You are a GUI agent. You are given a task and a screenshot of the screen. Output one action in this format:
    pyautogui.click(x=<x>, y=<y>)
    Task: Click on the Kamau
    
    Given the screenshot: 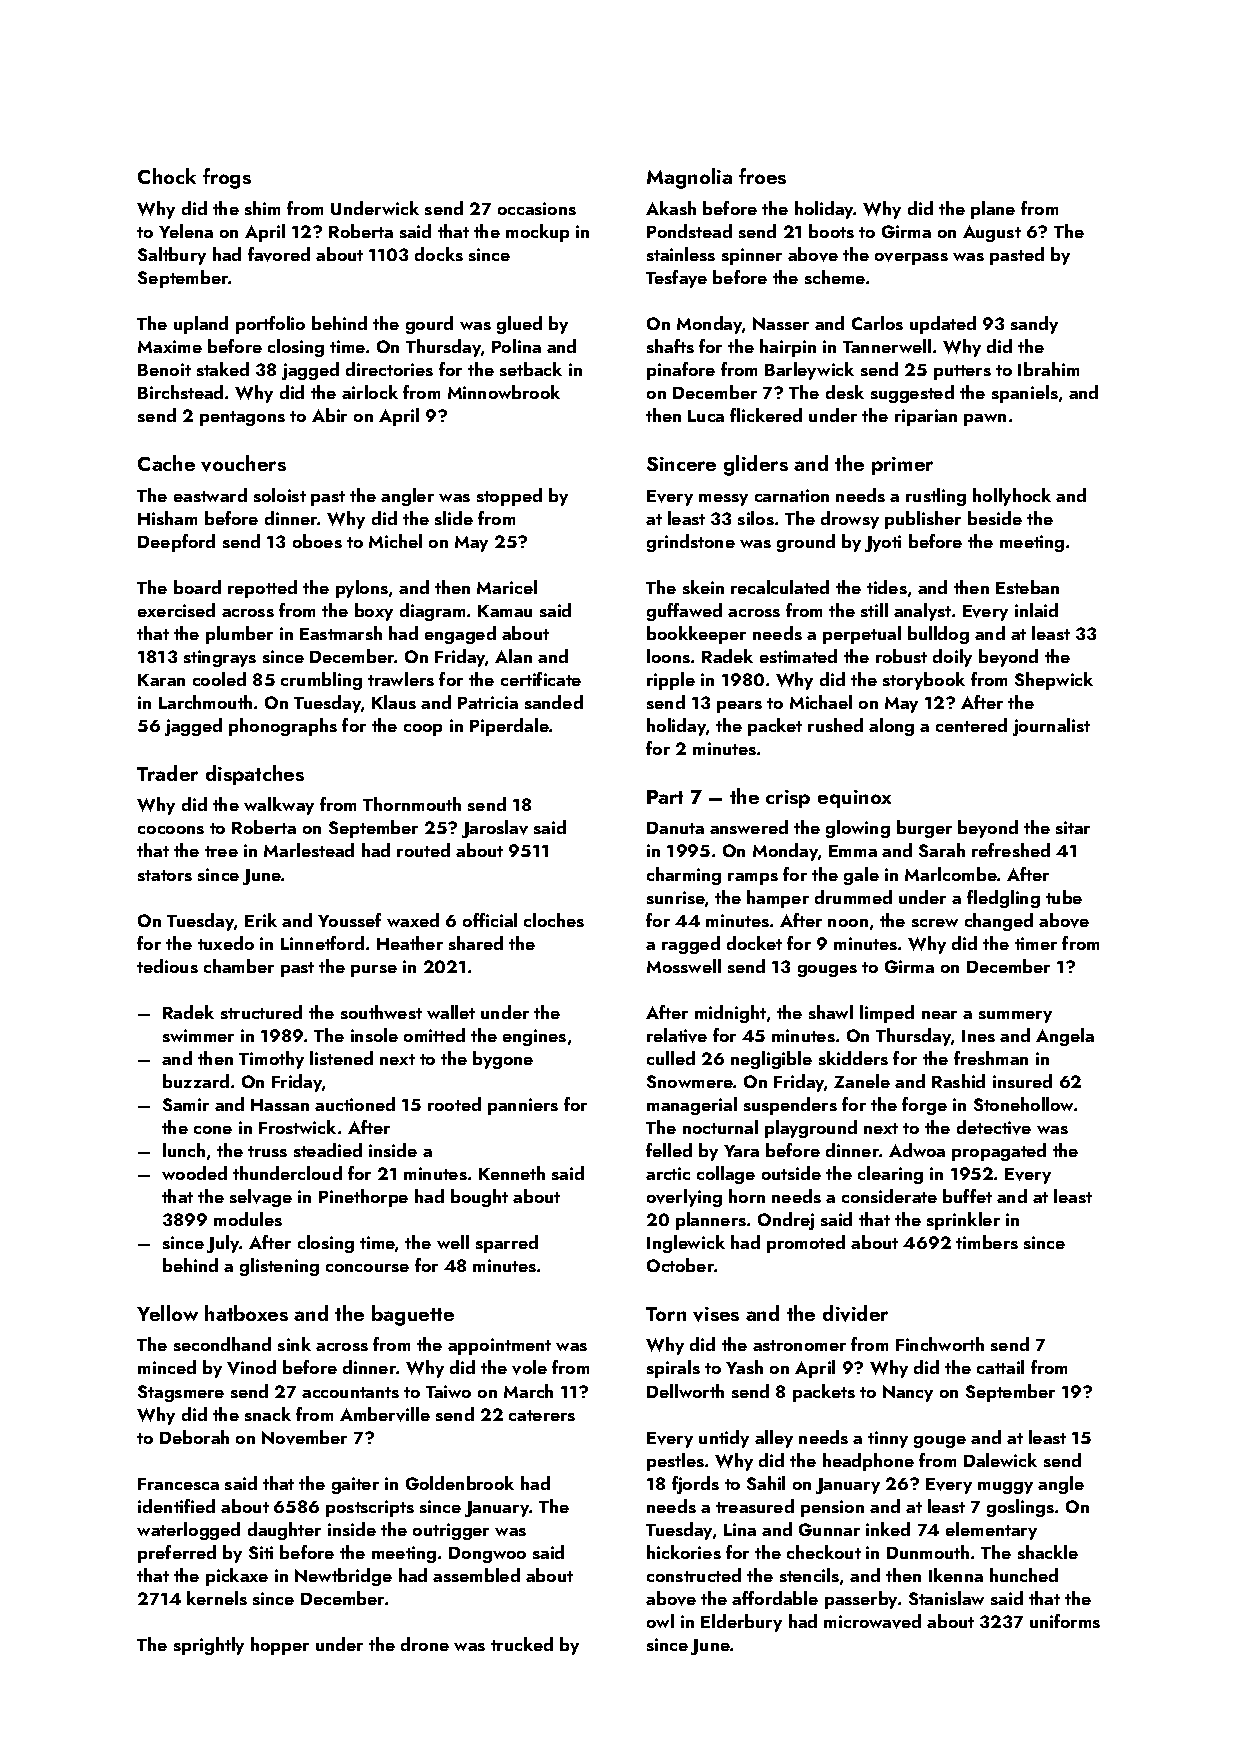 What is the action you would take?
    pyautogui.click(x=505, y=611)
